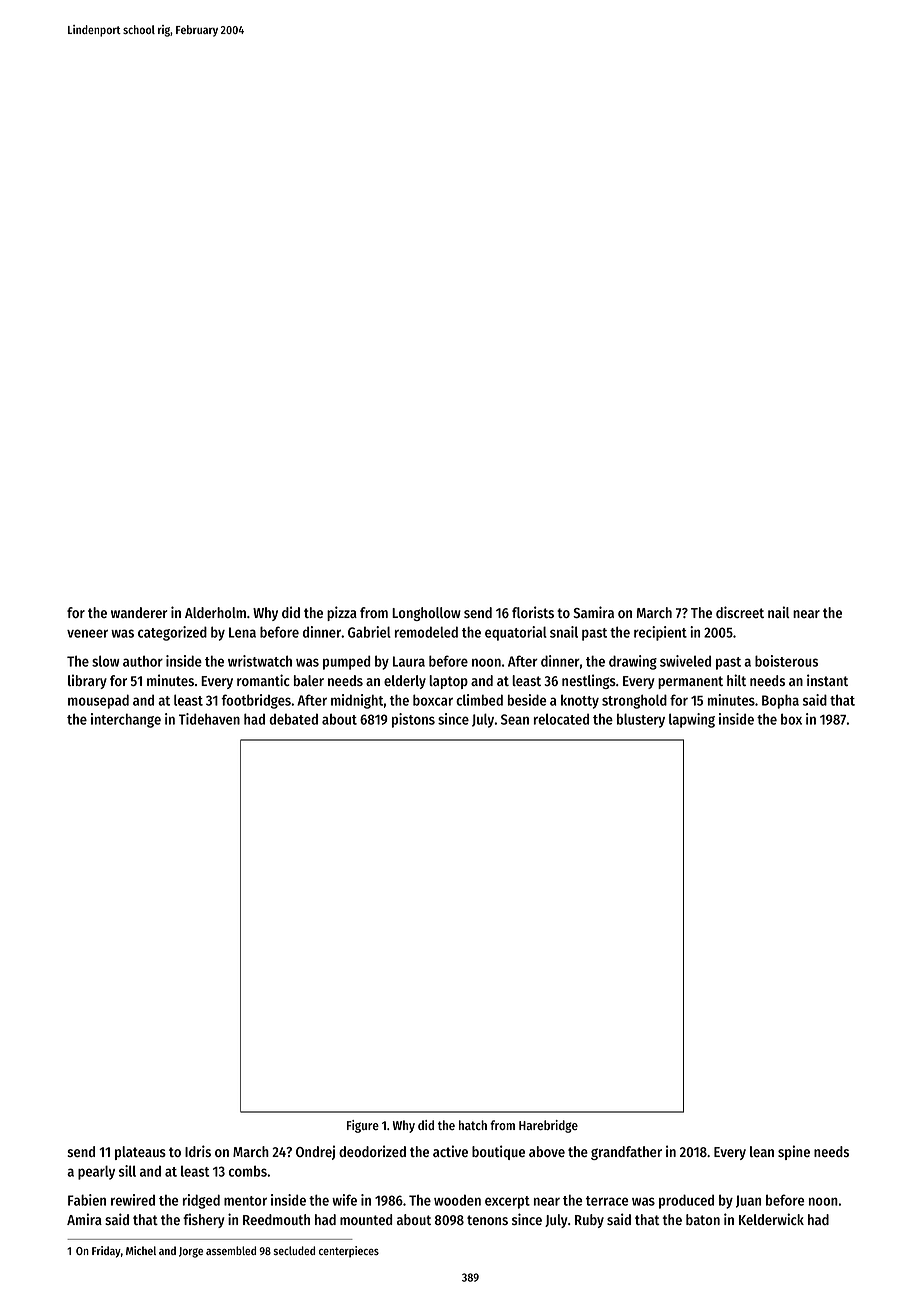 The height and width of the screenshot is (1308, 924). What do you see at coordinates (426, 614) in the screenshot?
I see `Longhollow` at bounding box center [426, 614].
